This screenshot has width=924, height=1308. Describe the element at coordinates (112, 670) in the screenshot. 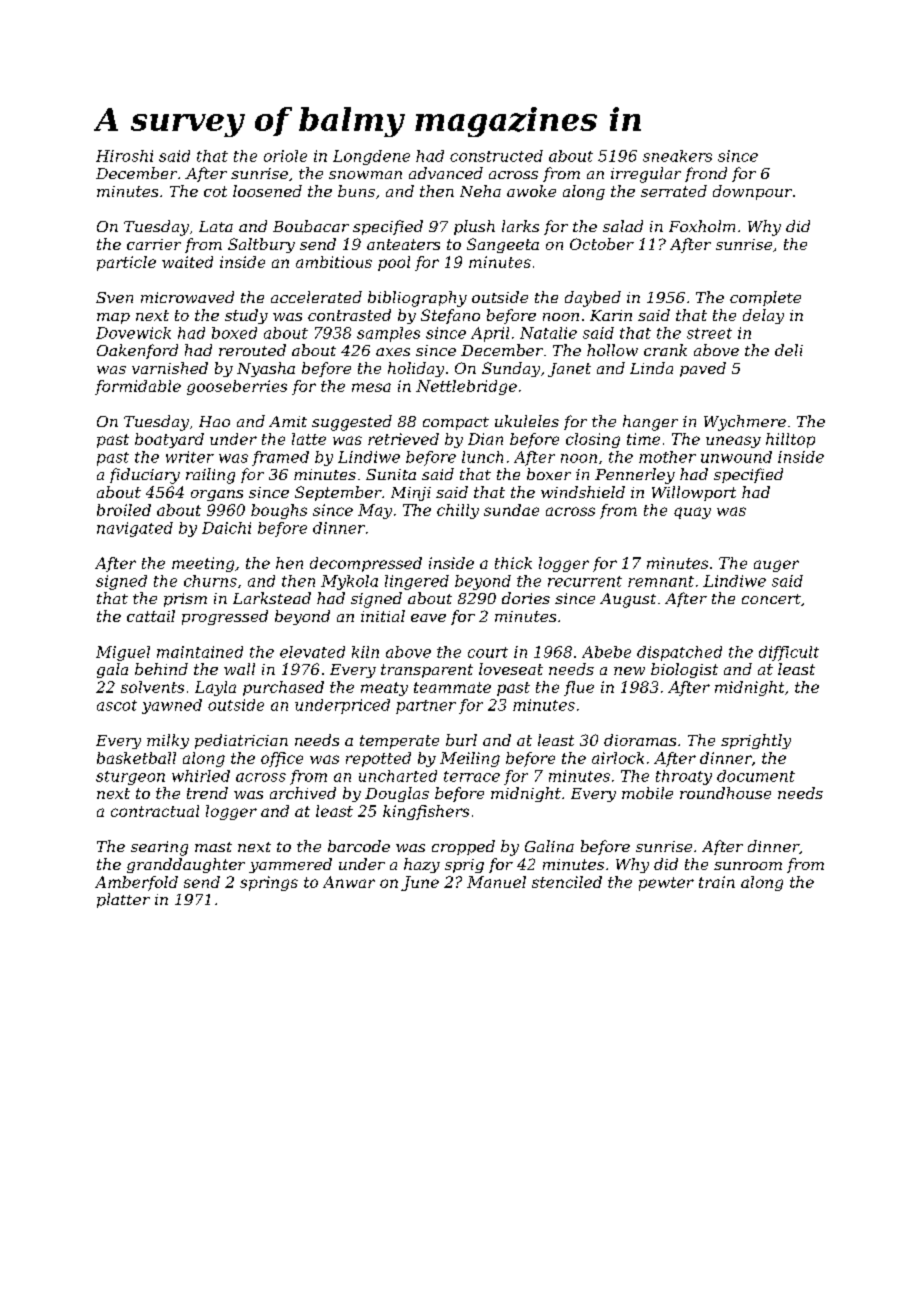

I see `gala` at that location.
